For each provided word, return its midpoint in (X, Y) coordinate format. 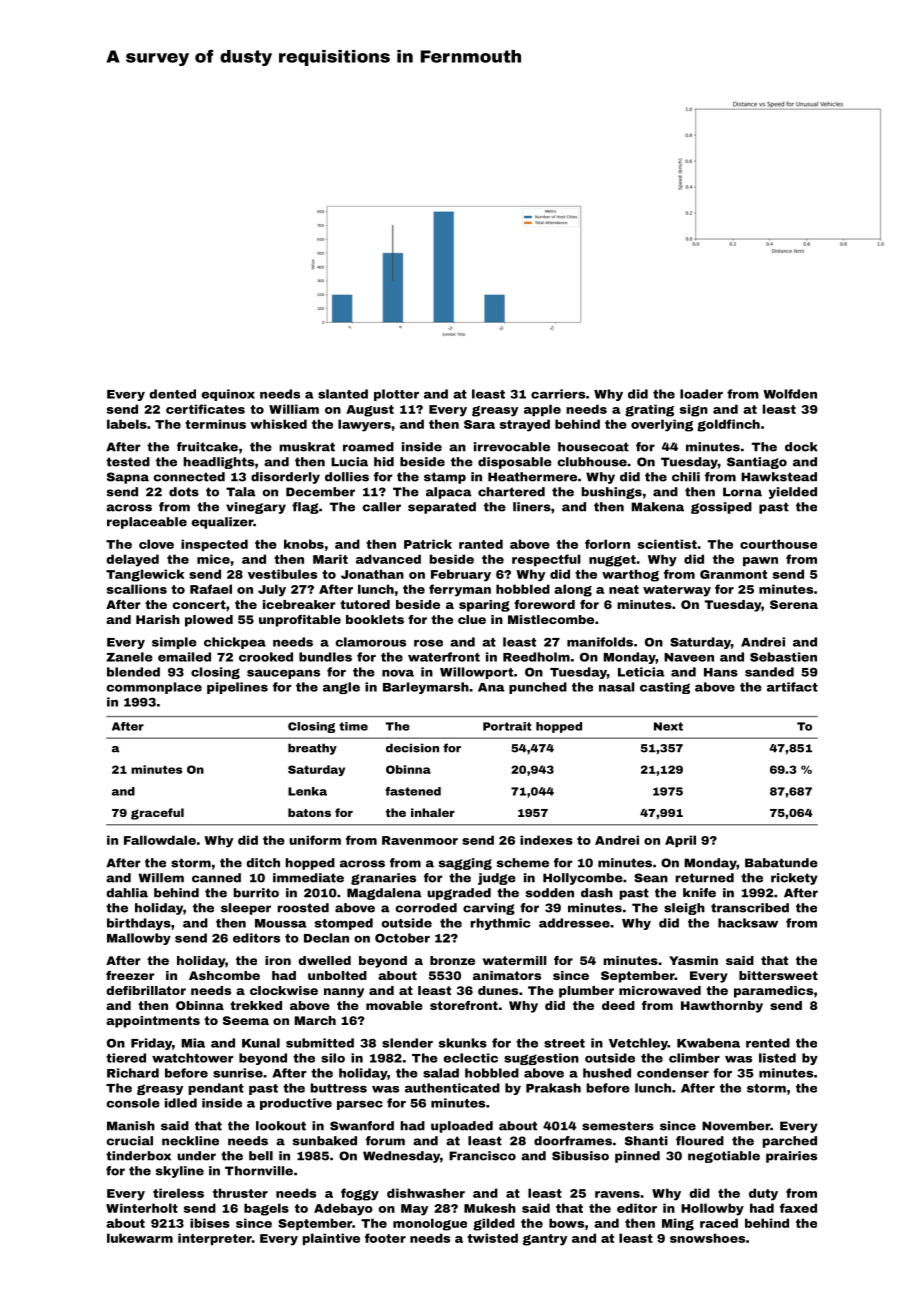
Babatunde (781, 863)
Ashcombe (224, 975)
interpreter (215, 1239)
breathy (312, 749)
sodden (550, 893)
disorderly (285, 478)
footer (385, 1238)
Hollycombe (583, 879)
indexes (546, 840)
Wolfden (790, 394)
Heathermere (532, 477)
